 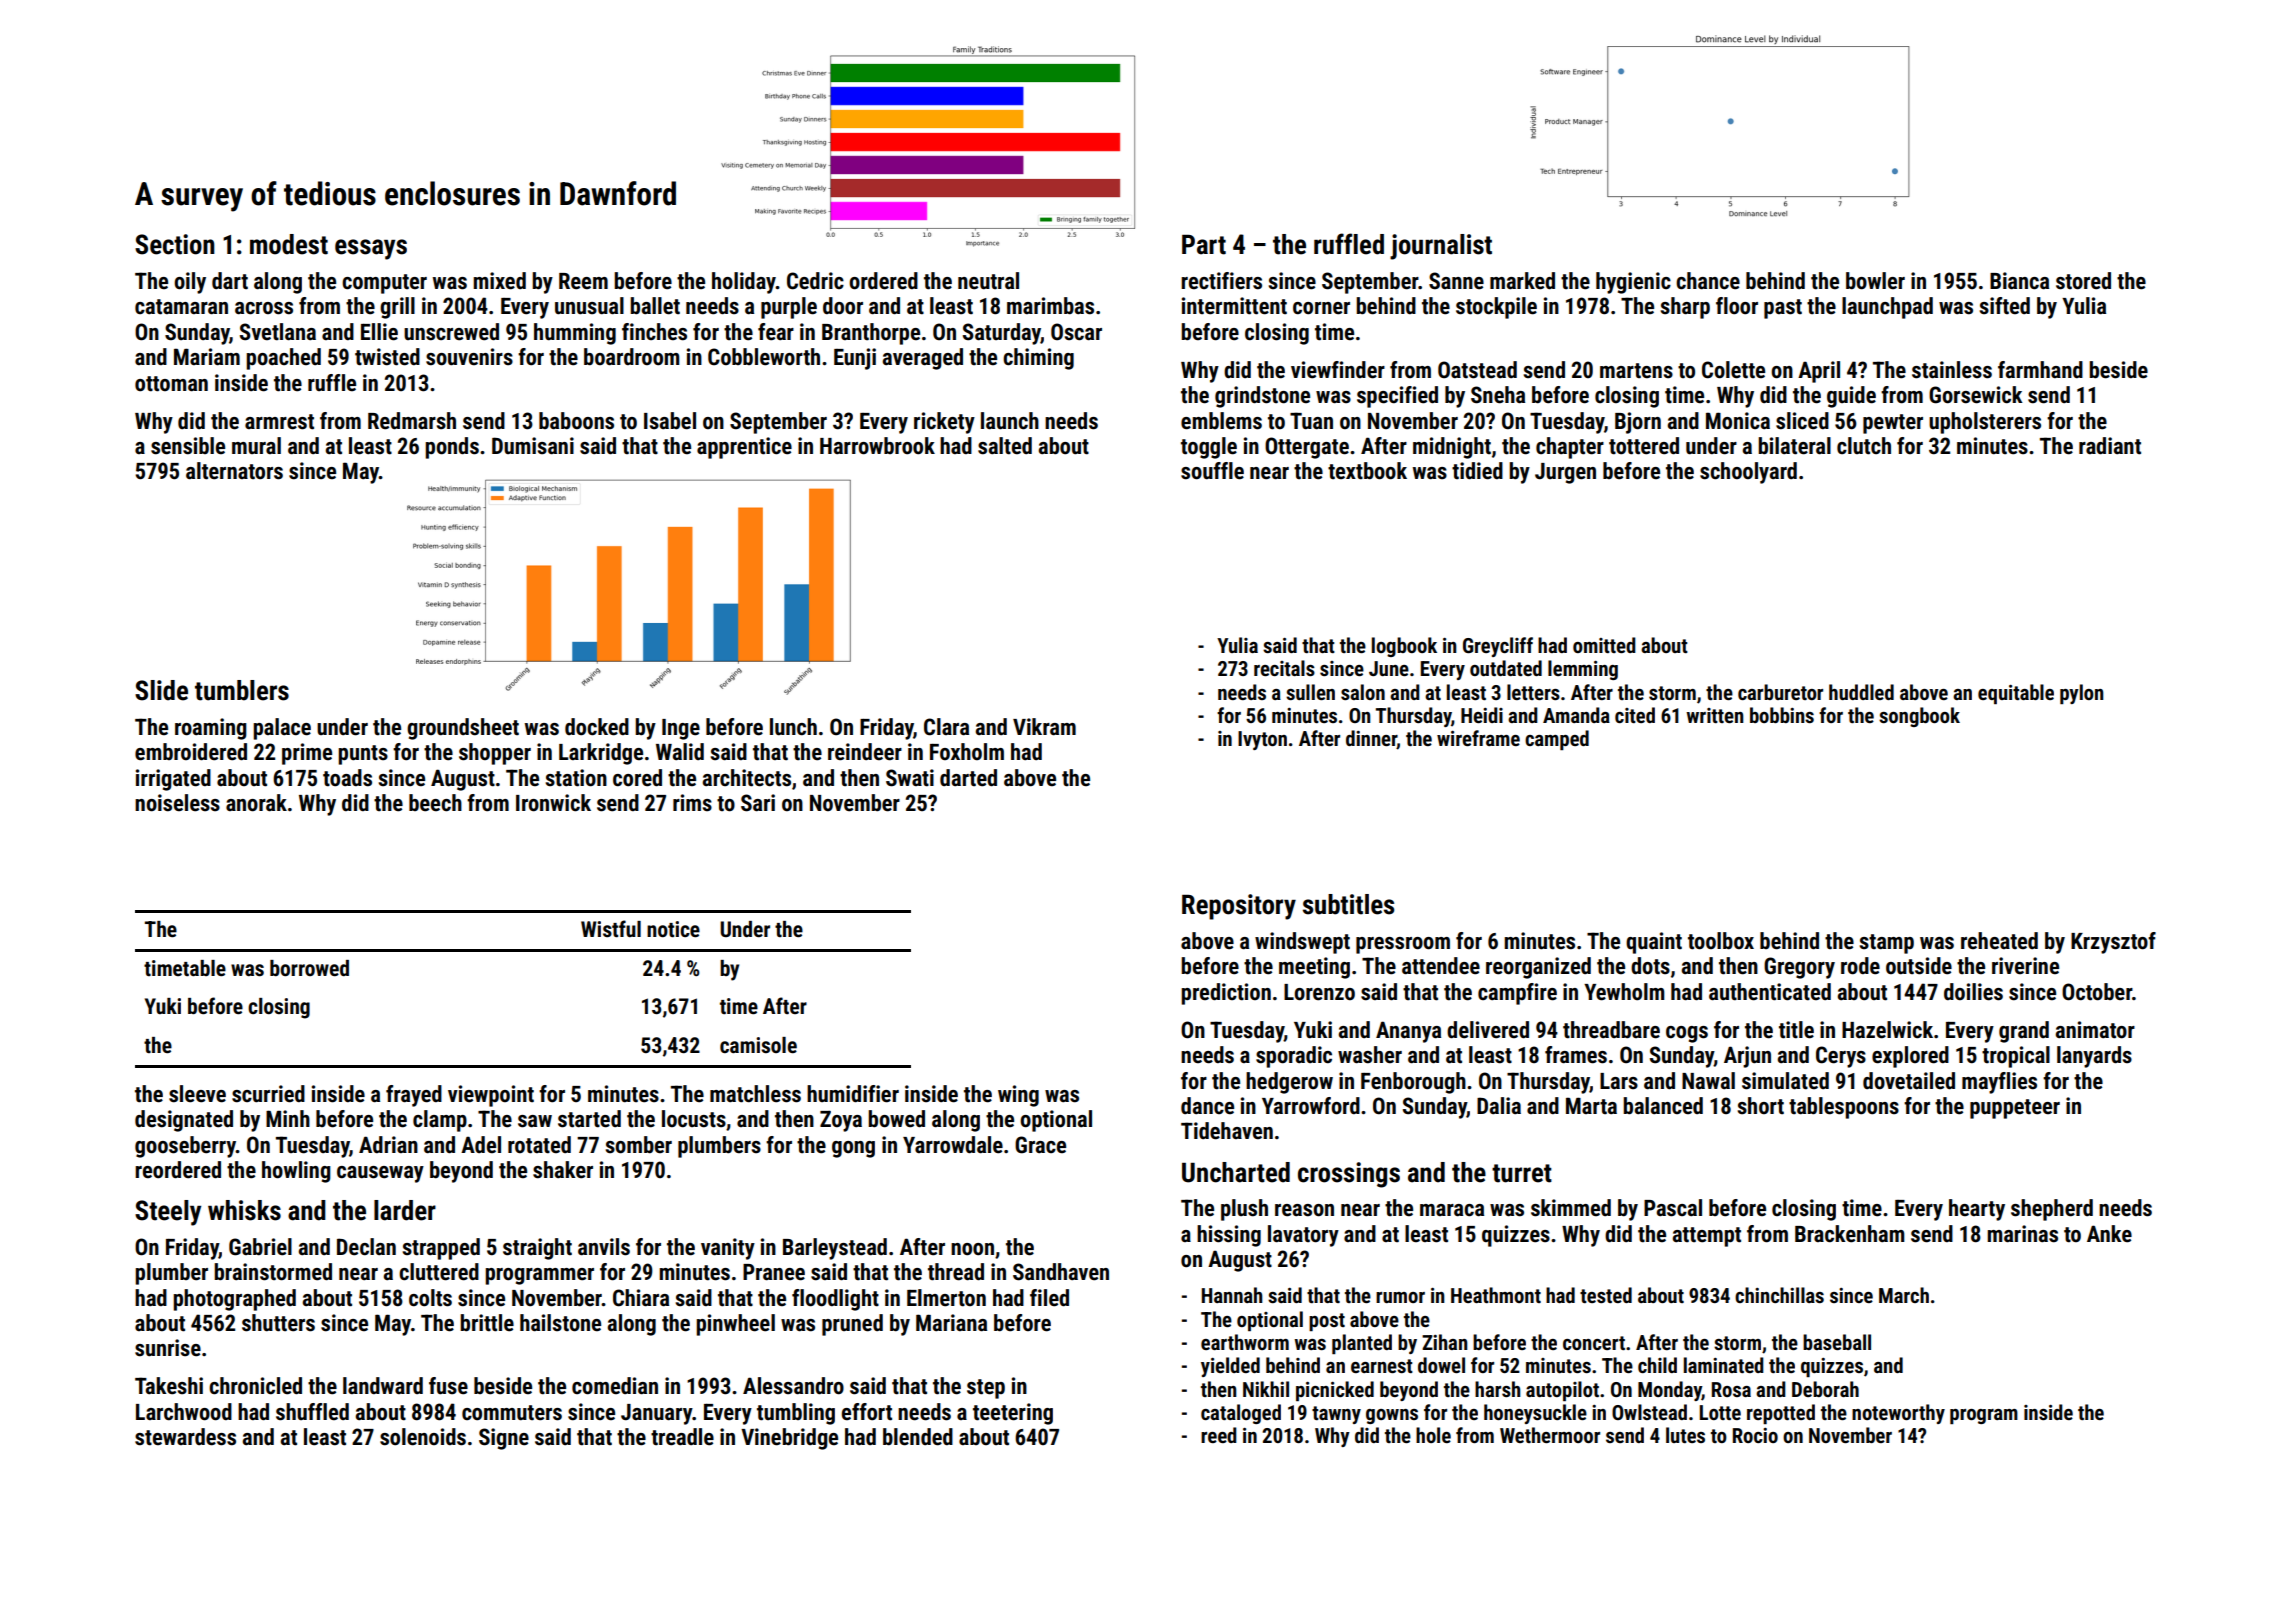 I want to click on riverine, so click(x=2025, y=966).
